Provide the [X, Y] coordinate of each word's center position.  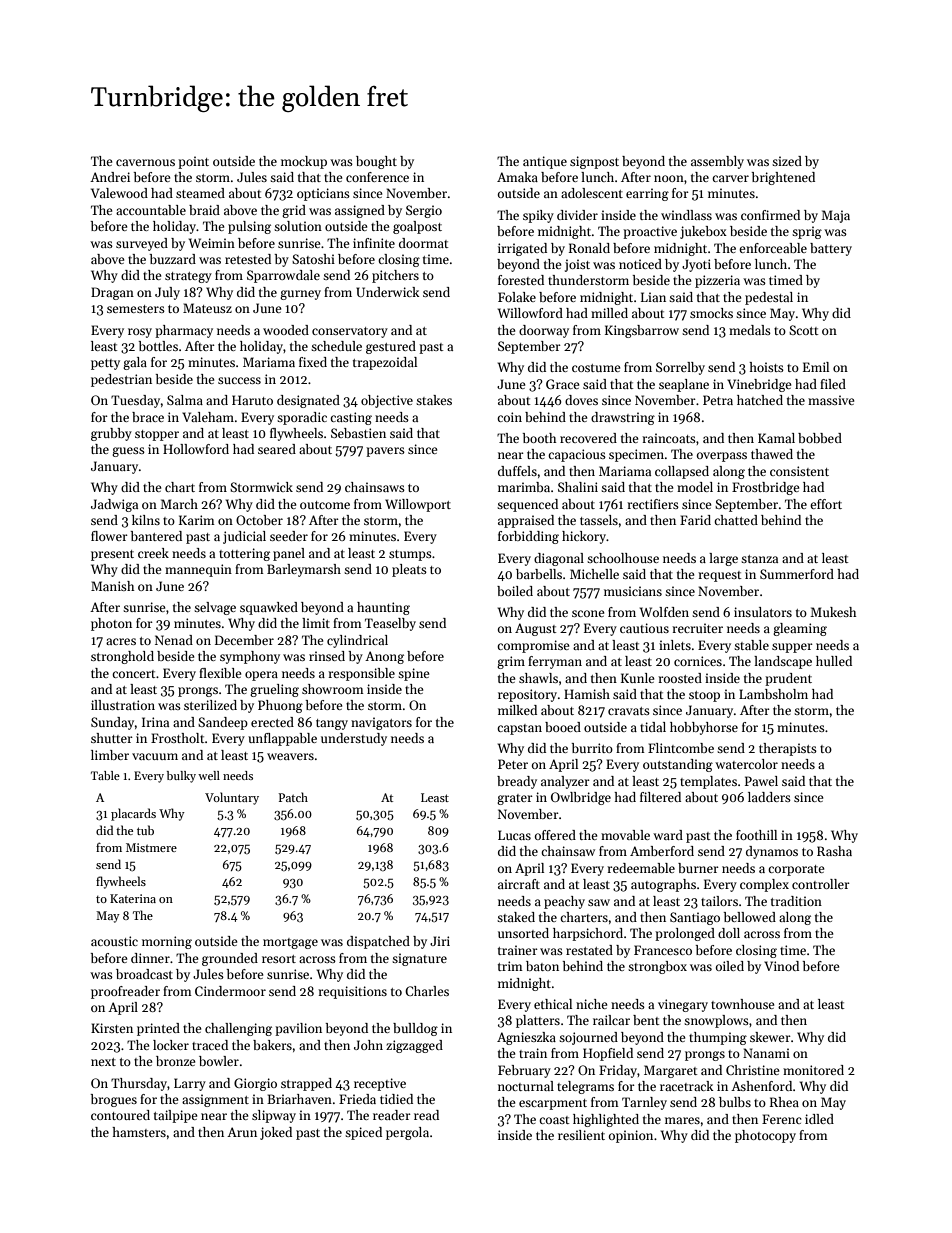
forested [521, 280]
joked [276, 1133]
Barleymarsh [304, 570]
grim [511, 662]
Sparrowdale [283, 276]
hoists [766, 367]
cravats [629, 711]
